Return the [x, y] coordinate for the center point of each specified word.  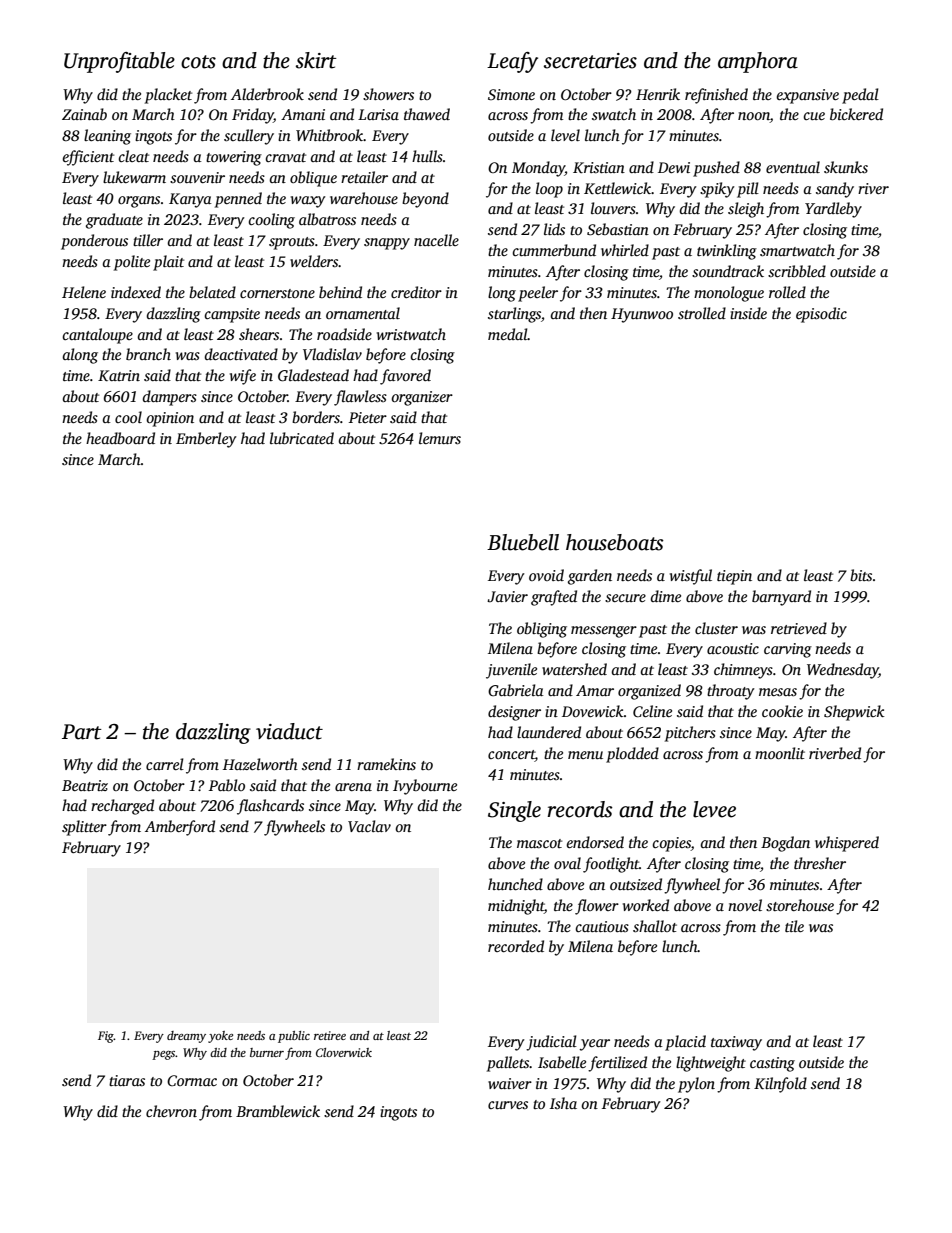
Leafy [512, 62]
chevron [171, 1111]
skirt [316, 60]
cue [814, 116]
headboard [120, 438]
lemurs [440, 438]
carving [788, 650]
